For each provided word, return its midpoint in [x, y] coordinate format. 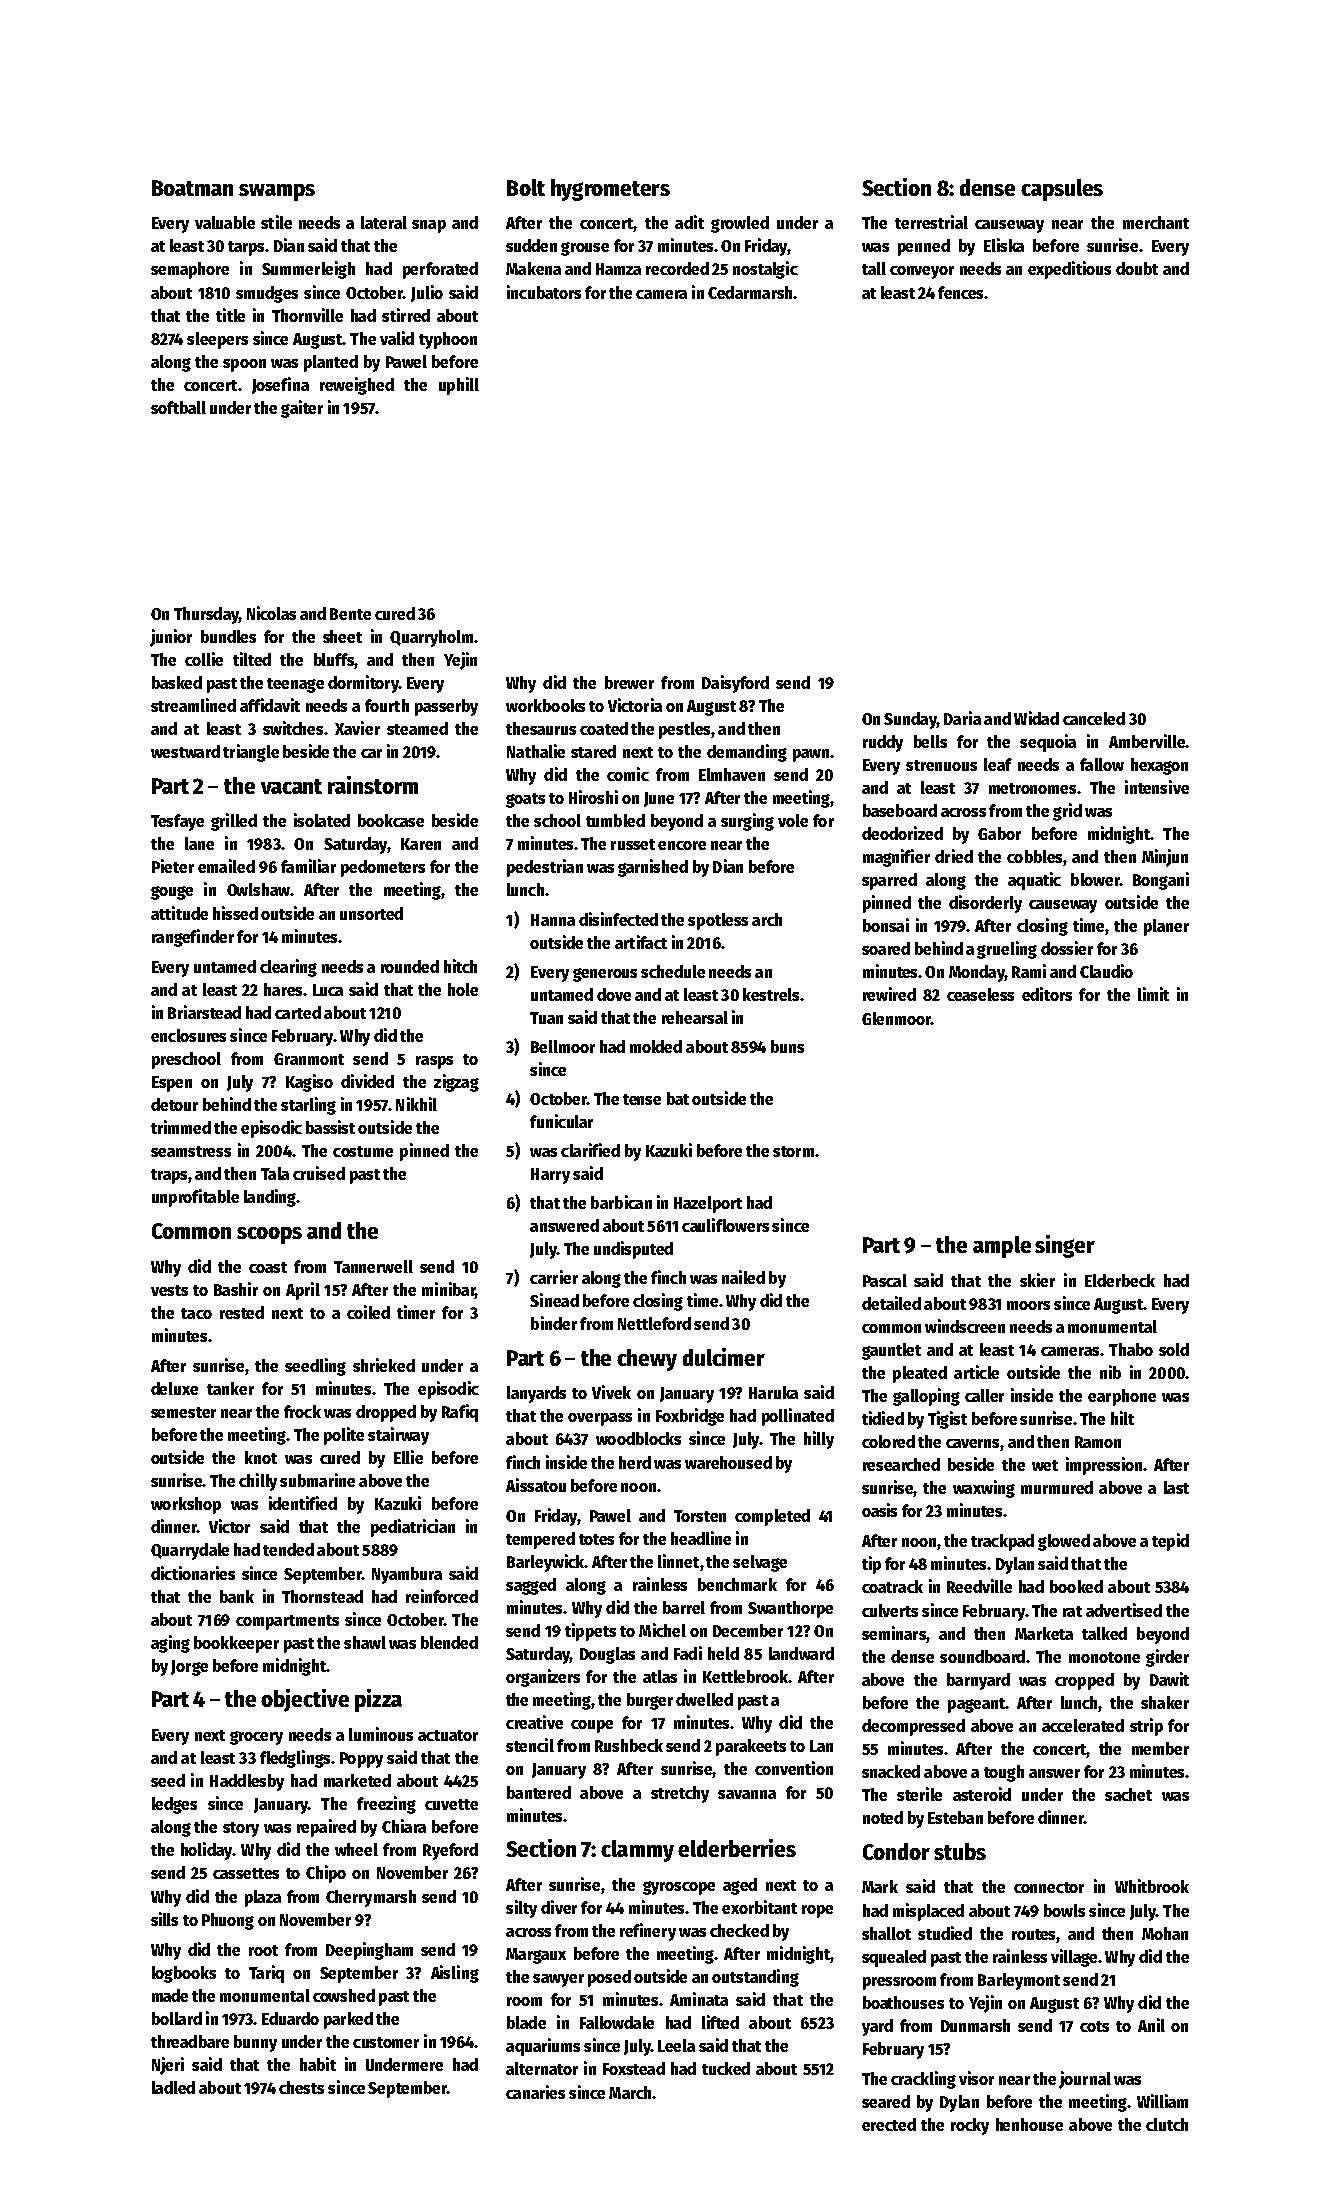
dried [954, 856]
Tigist [947, 1420]
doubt [1137, 268]
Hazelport [708, 1204]
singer [1065, 1246]
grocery [256, 1738]
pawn [811, 755]
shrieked [384, 1365]
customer [386, 2042]
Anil [1151, 2025]
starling [308, 1106]
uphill [459, 386]
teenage [295, 685]
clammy [637, 1851]
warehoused [728, 1462]
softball [178, 407]
